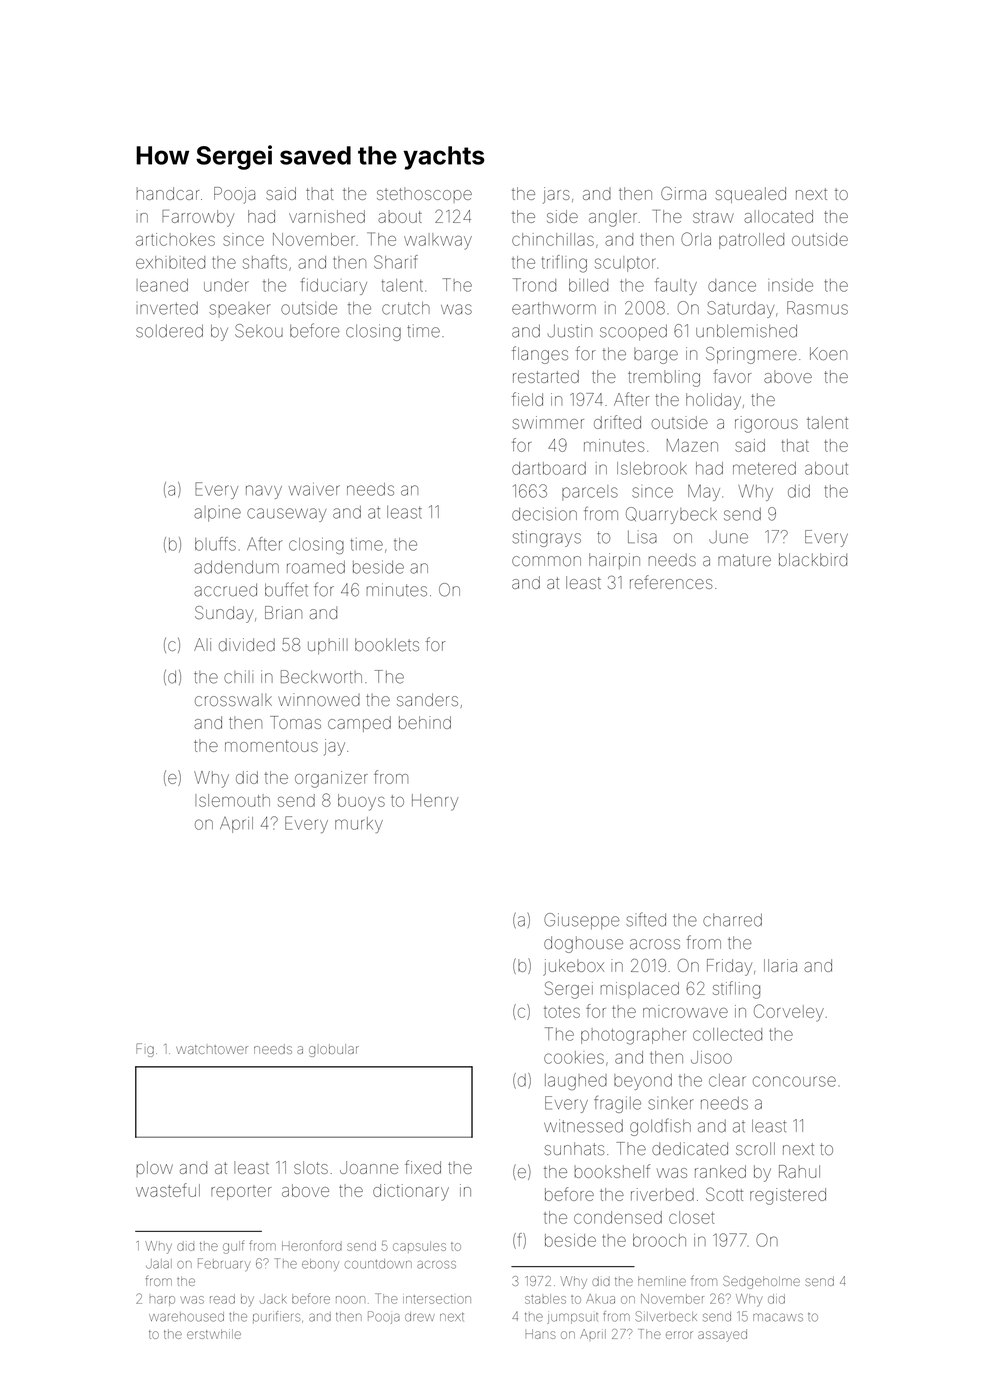  Describe the element at coordinates (387, 644) in the page. I see `booklets` at that location.
